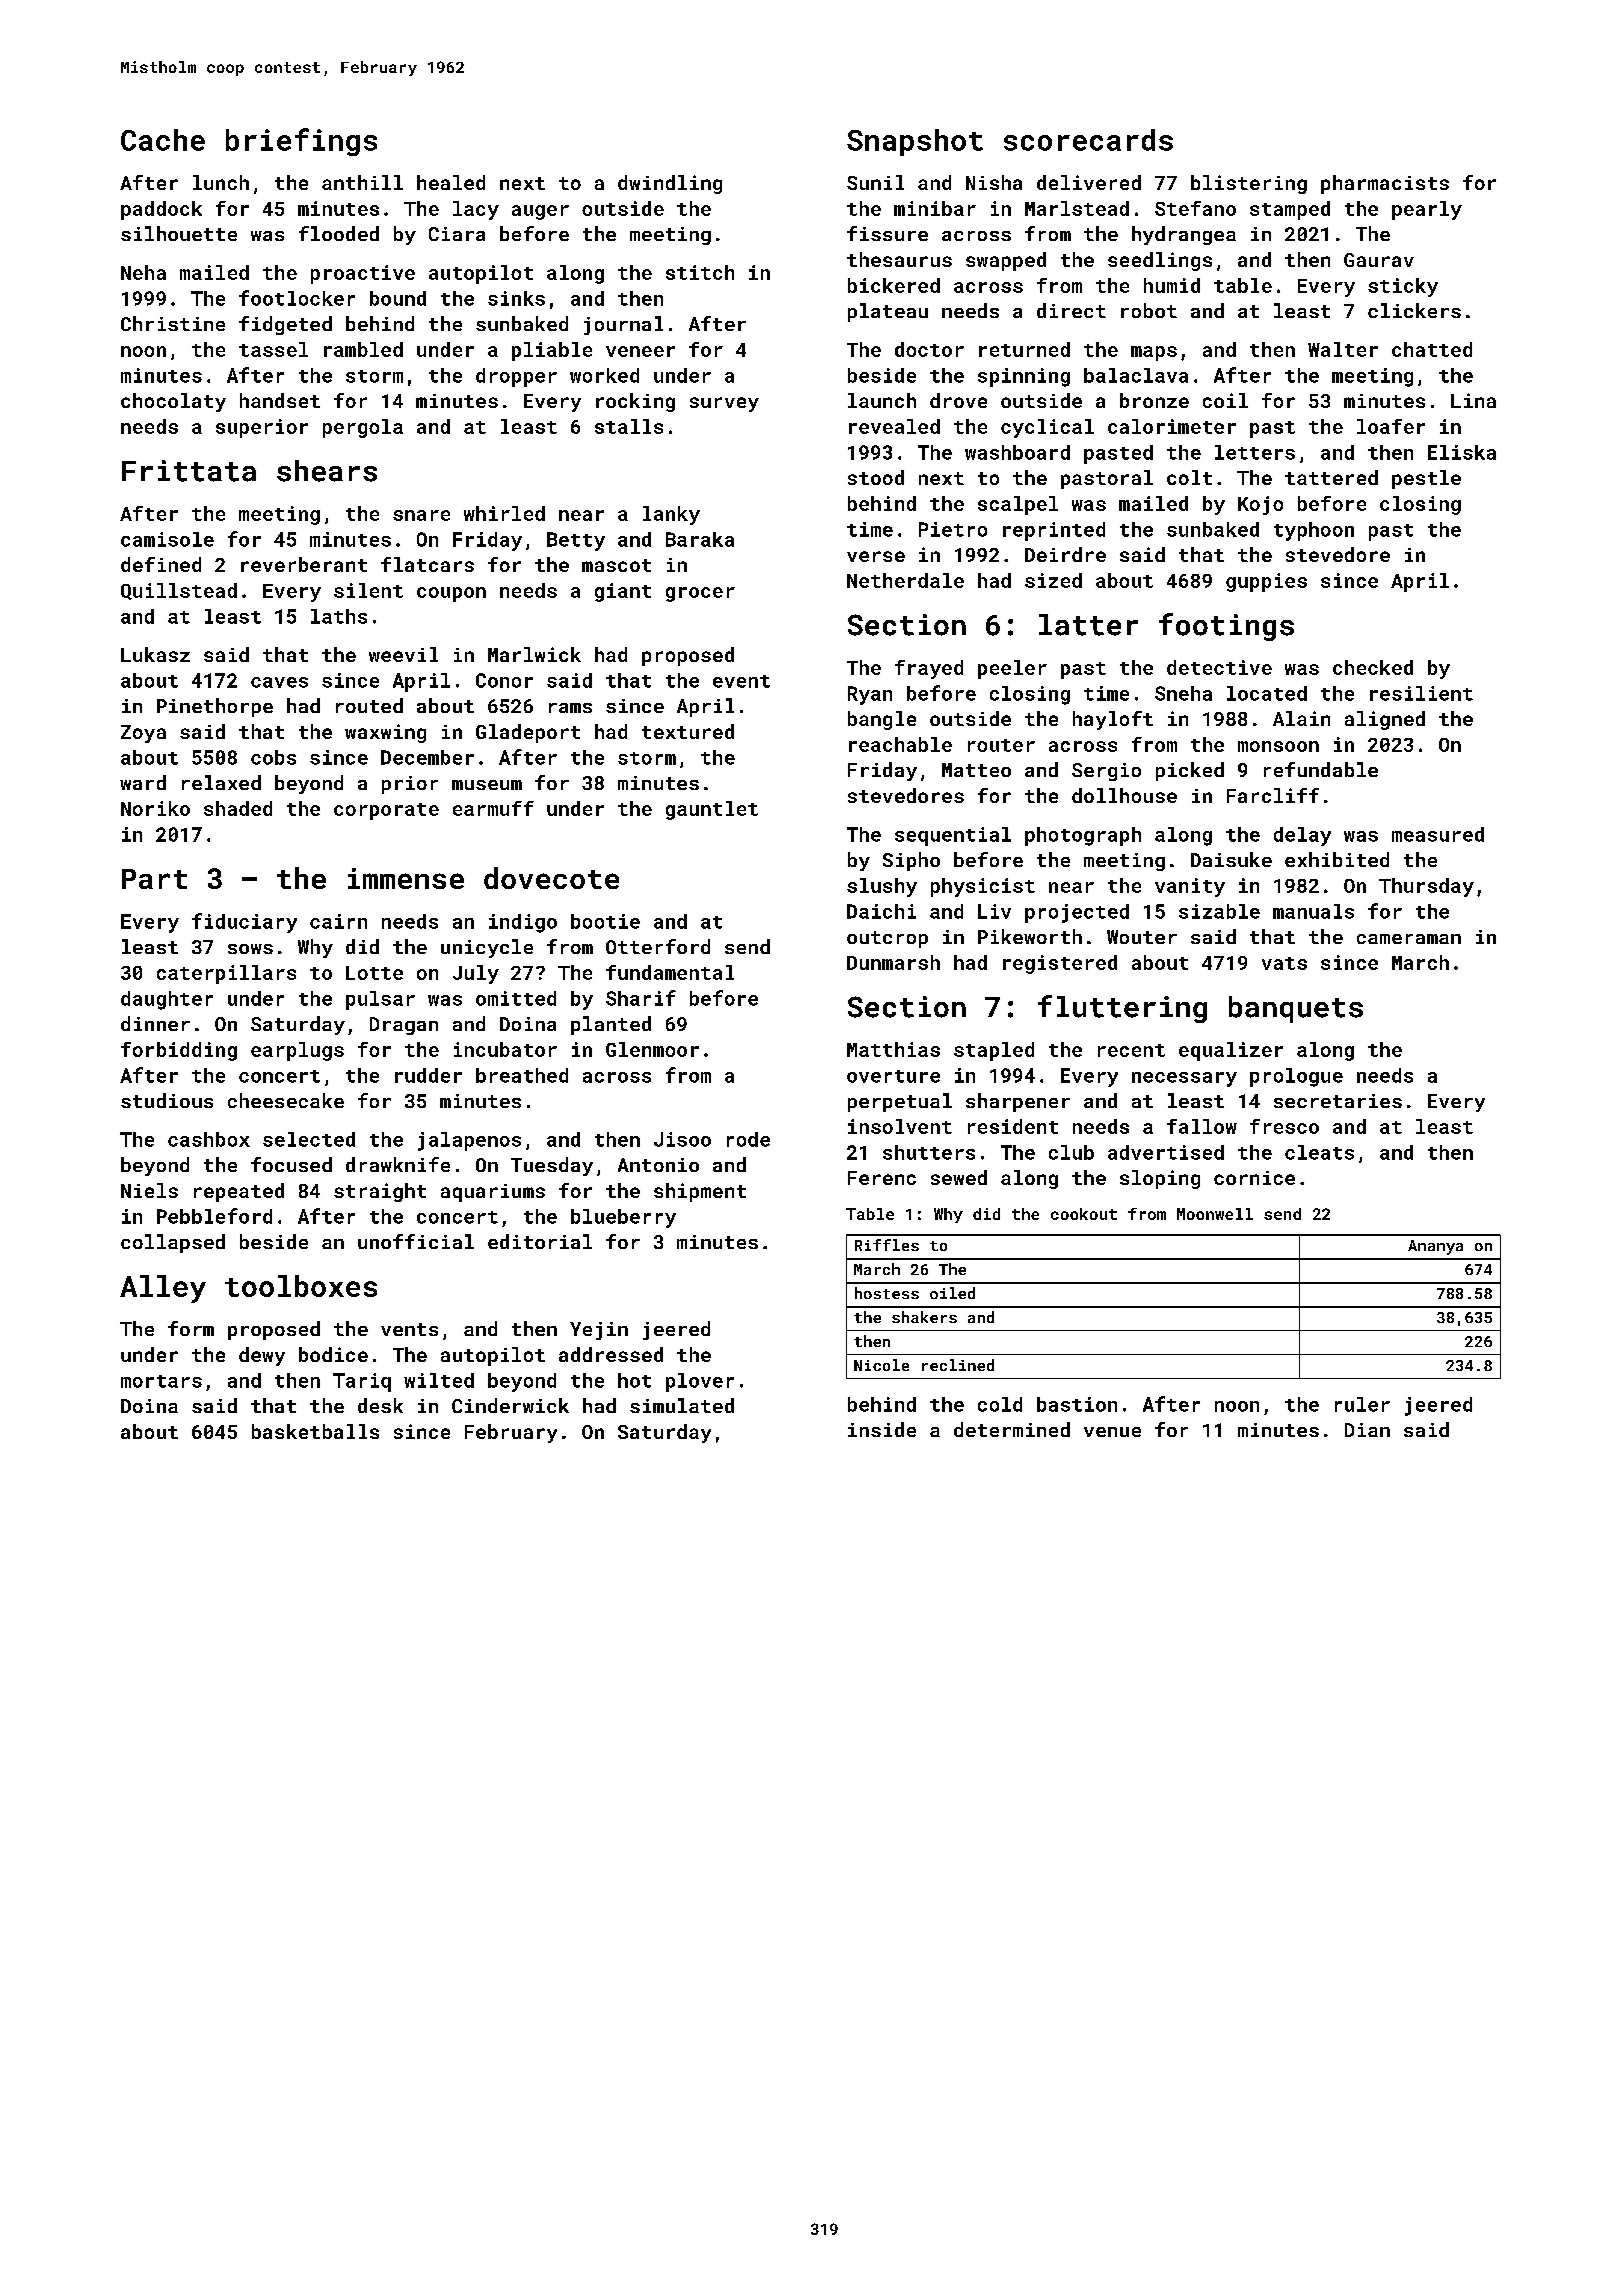 Image resolution: width=1620 pixels, height=2292 pixels. What do you see at coordinates (315, 1431) in the image?
I see `basketballs` at bounding box center [315, 1431].
